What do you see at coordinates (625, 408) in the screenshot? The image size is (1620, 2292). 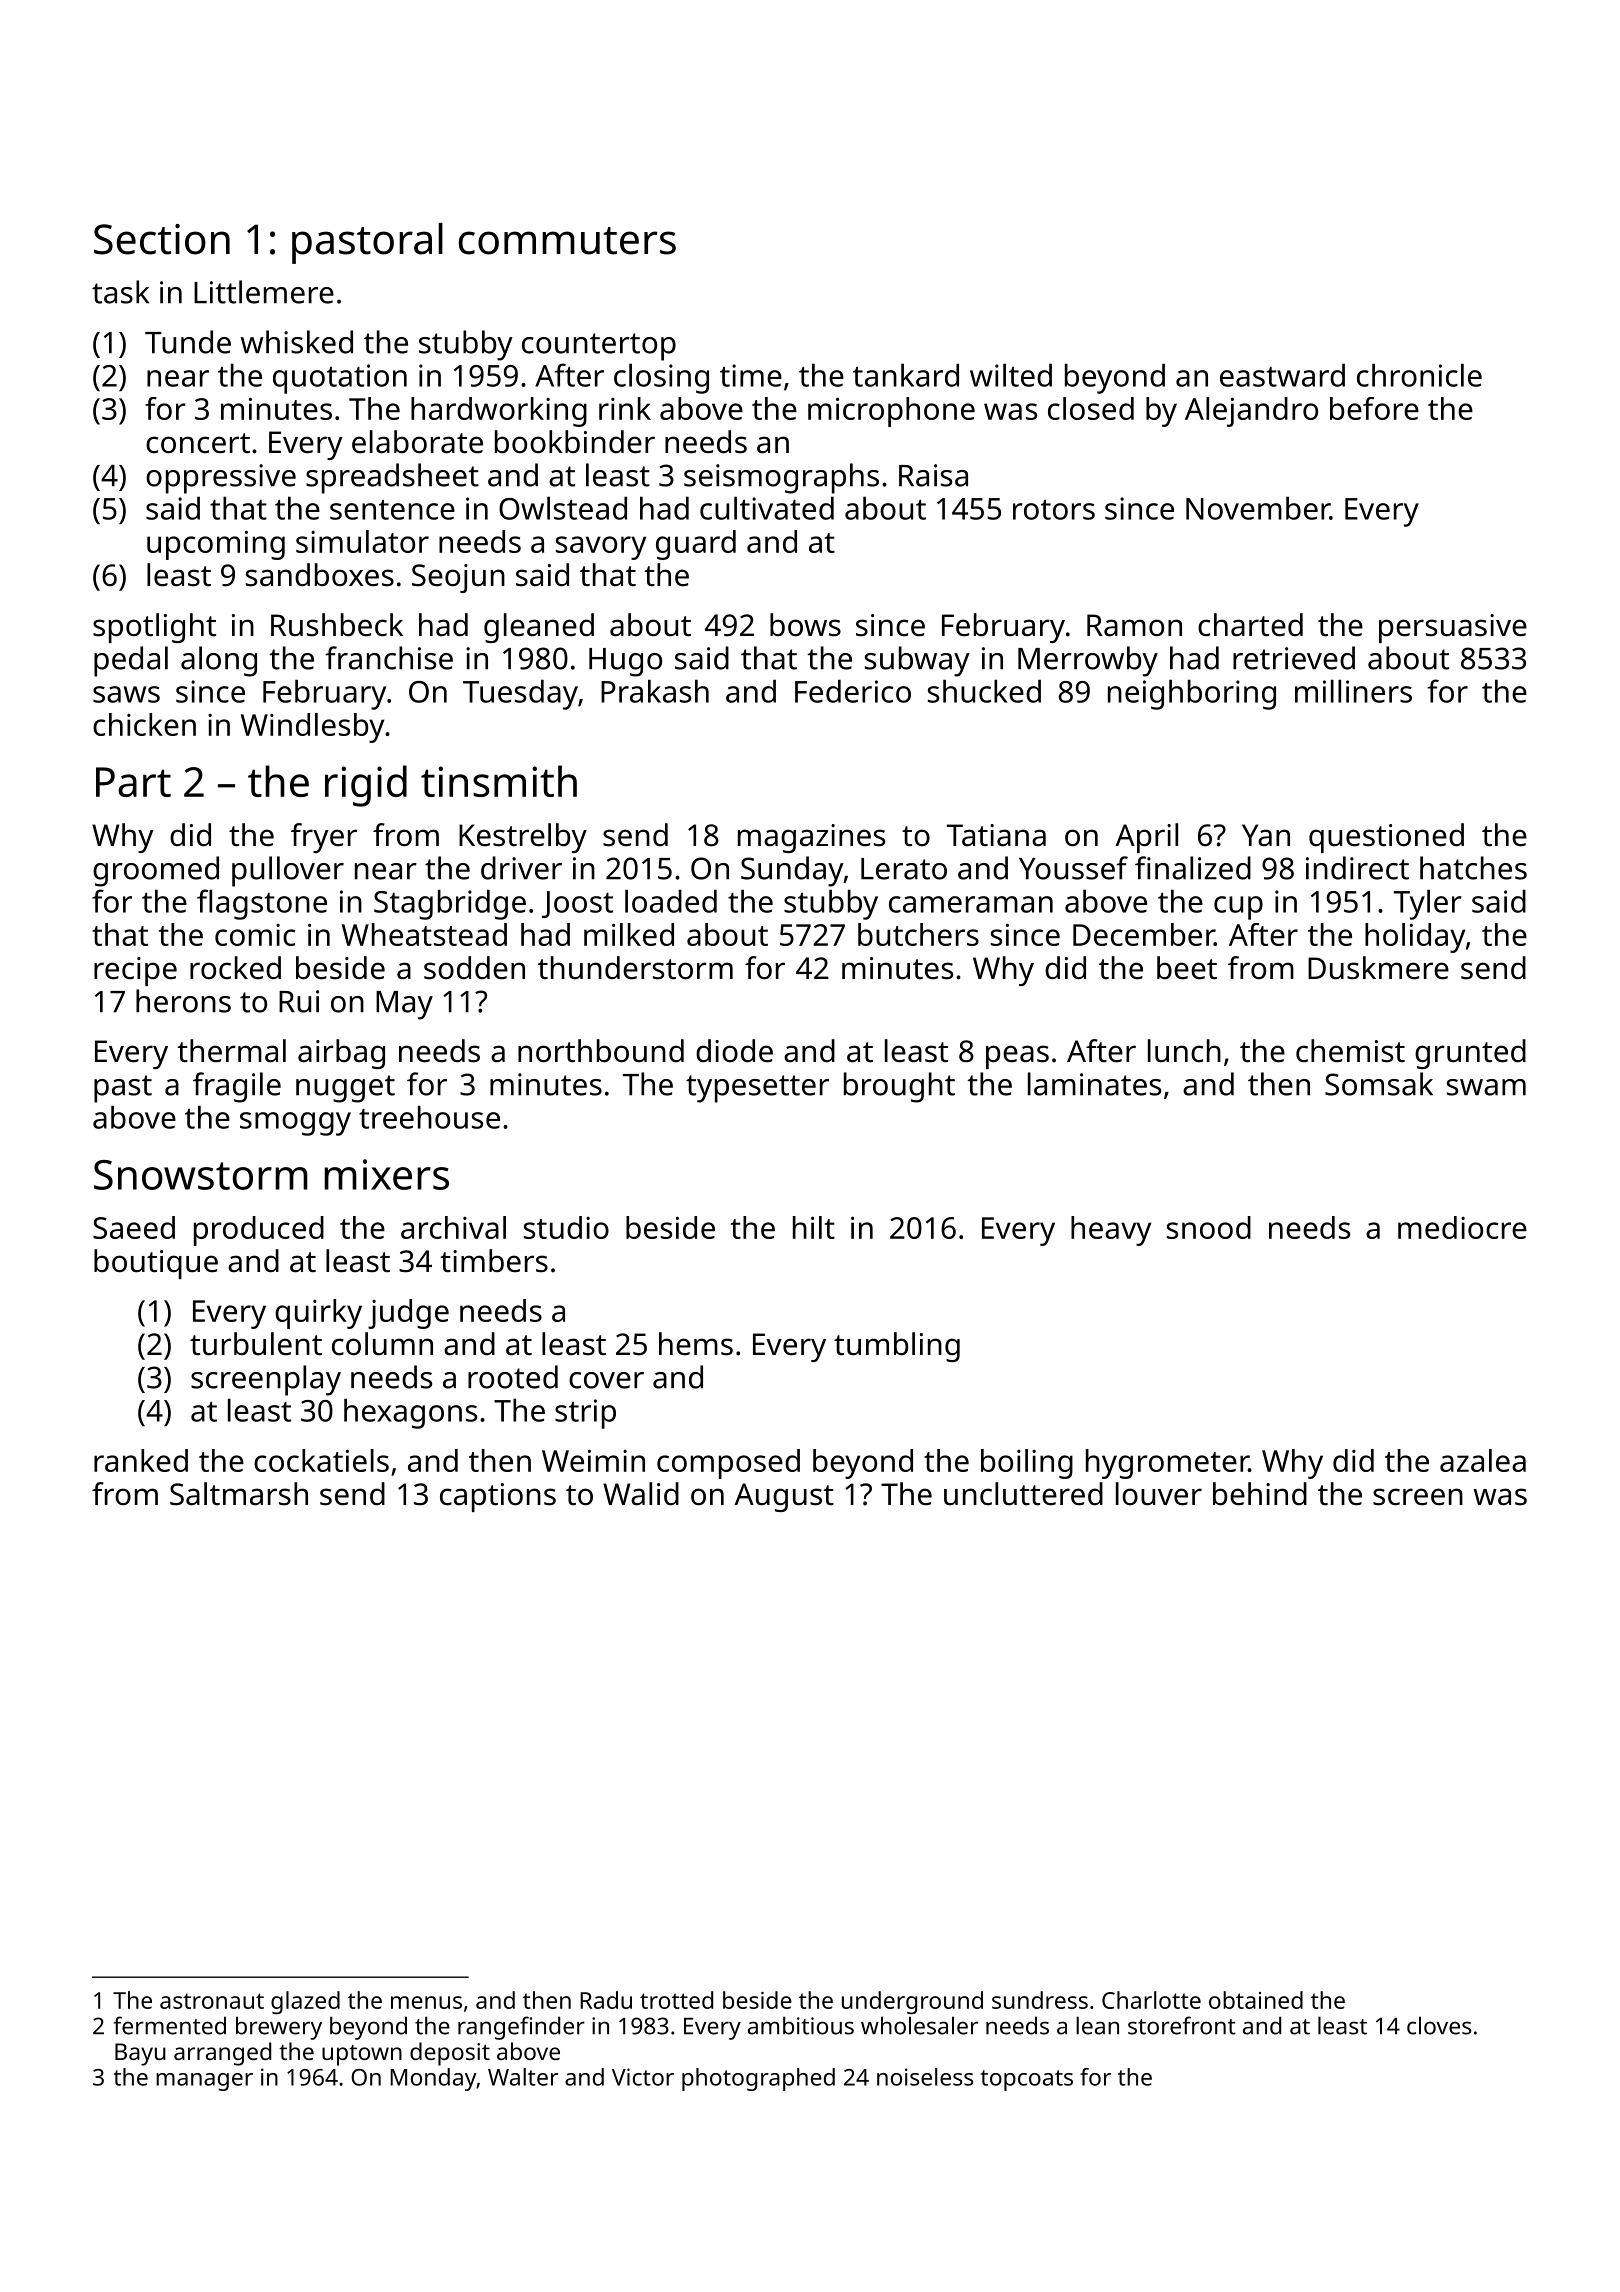 I see `rink` at bounding box center [625, 408].
